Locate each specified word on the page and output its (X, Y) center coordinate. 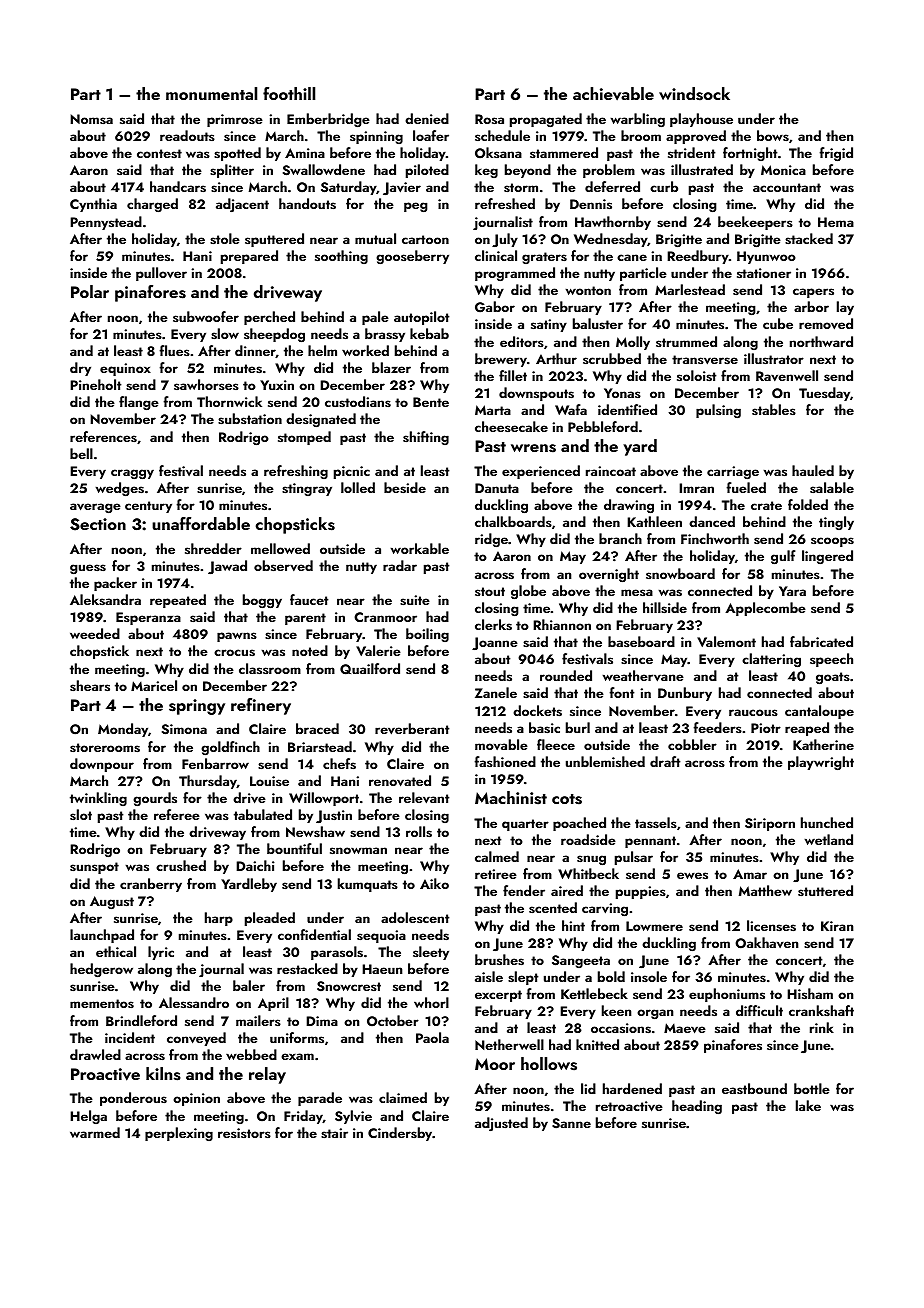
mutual (375, 238)
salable (832, 488)
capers (813, 293)
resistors (244, 1133)
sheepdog (274, 335)
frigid (836, 154)
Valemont (726, 641)
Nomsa (91, 119)
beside (405, 488)
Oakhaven (766, 943)
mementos (102, 1004)
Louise (269, 781)
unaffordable (201, 523)
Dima (322, 1021)
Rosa (489, 119)
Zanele (496, 692)
